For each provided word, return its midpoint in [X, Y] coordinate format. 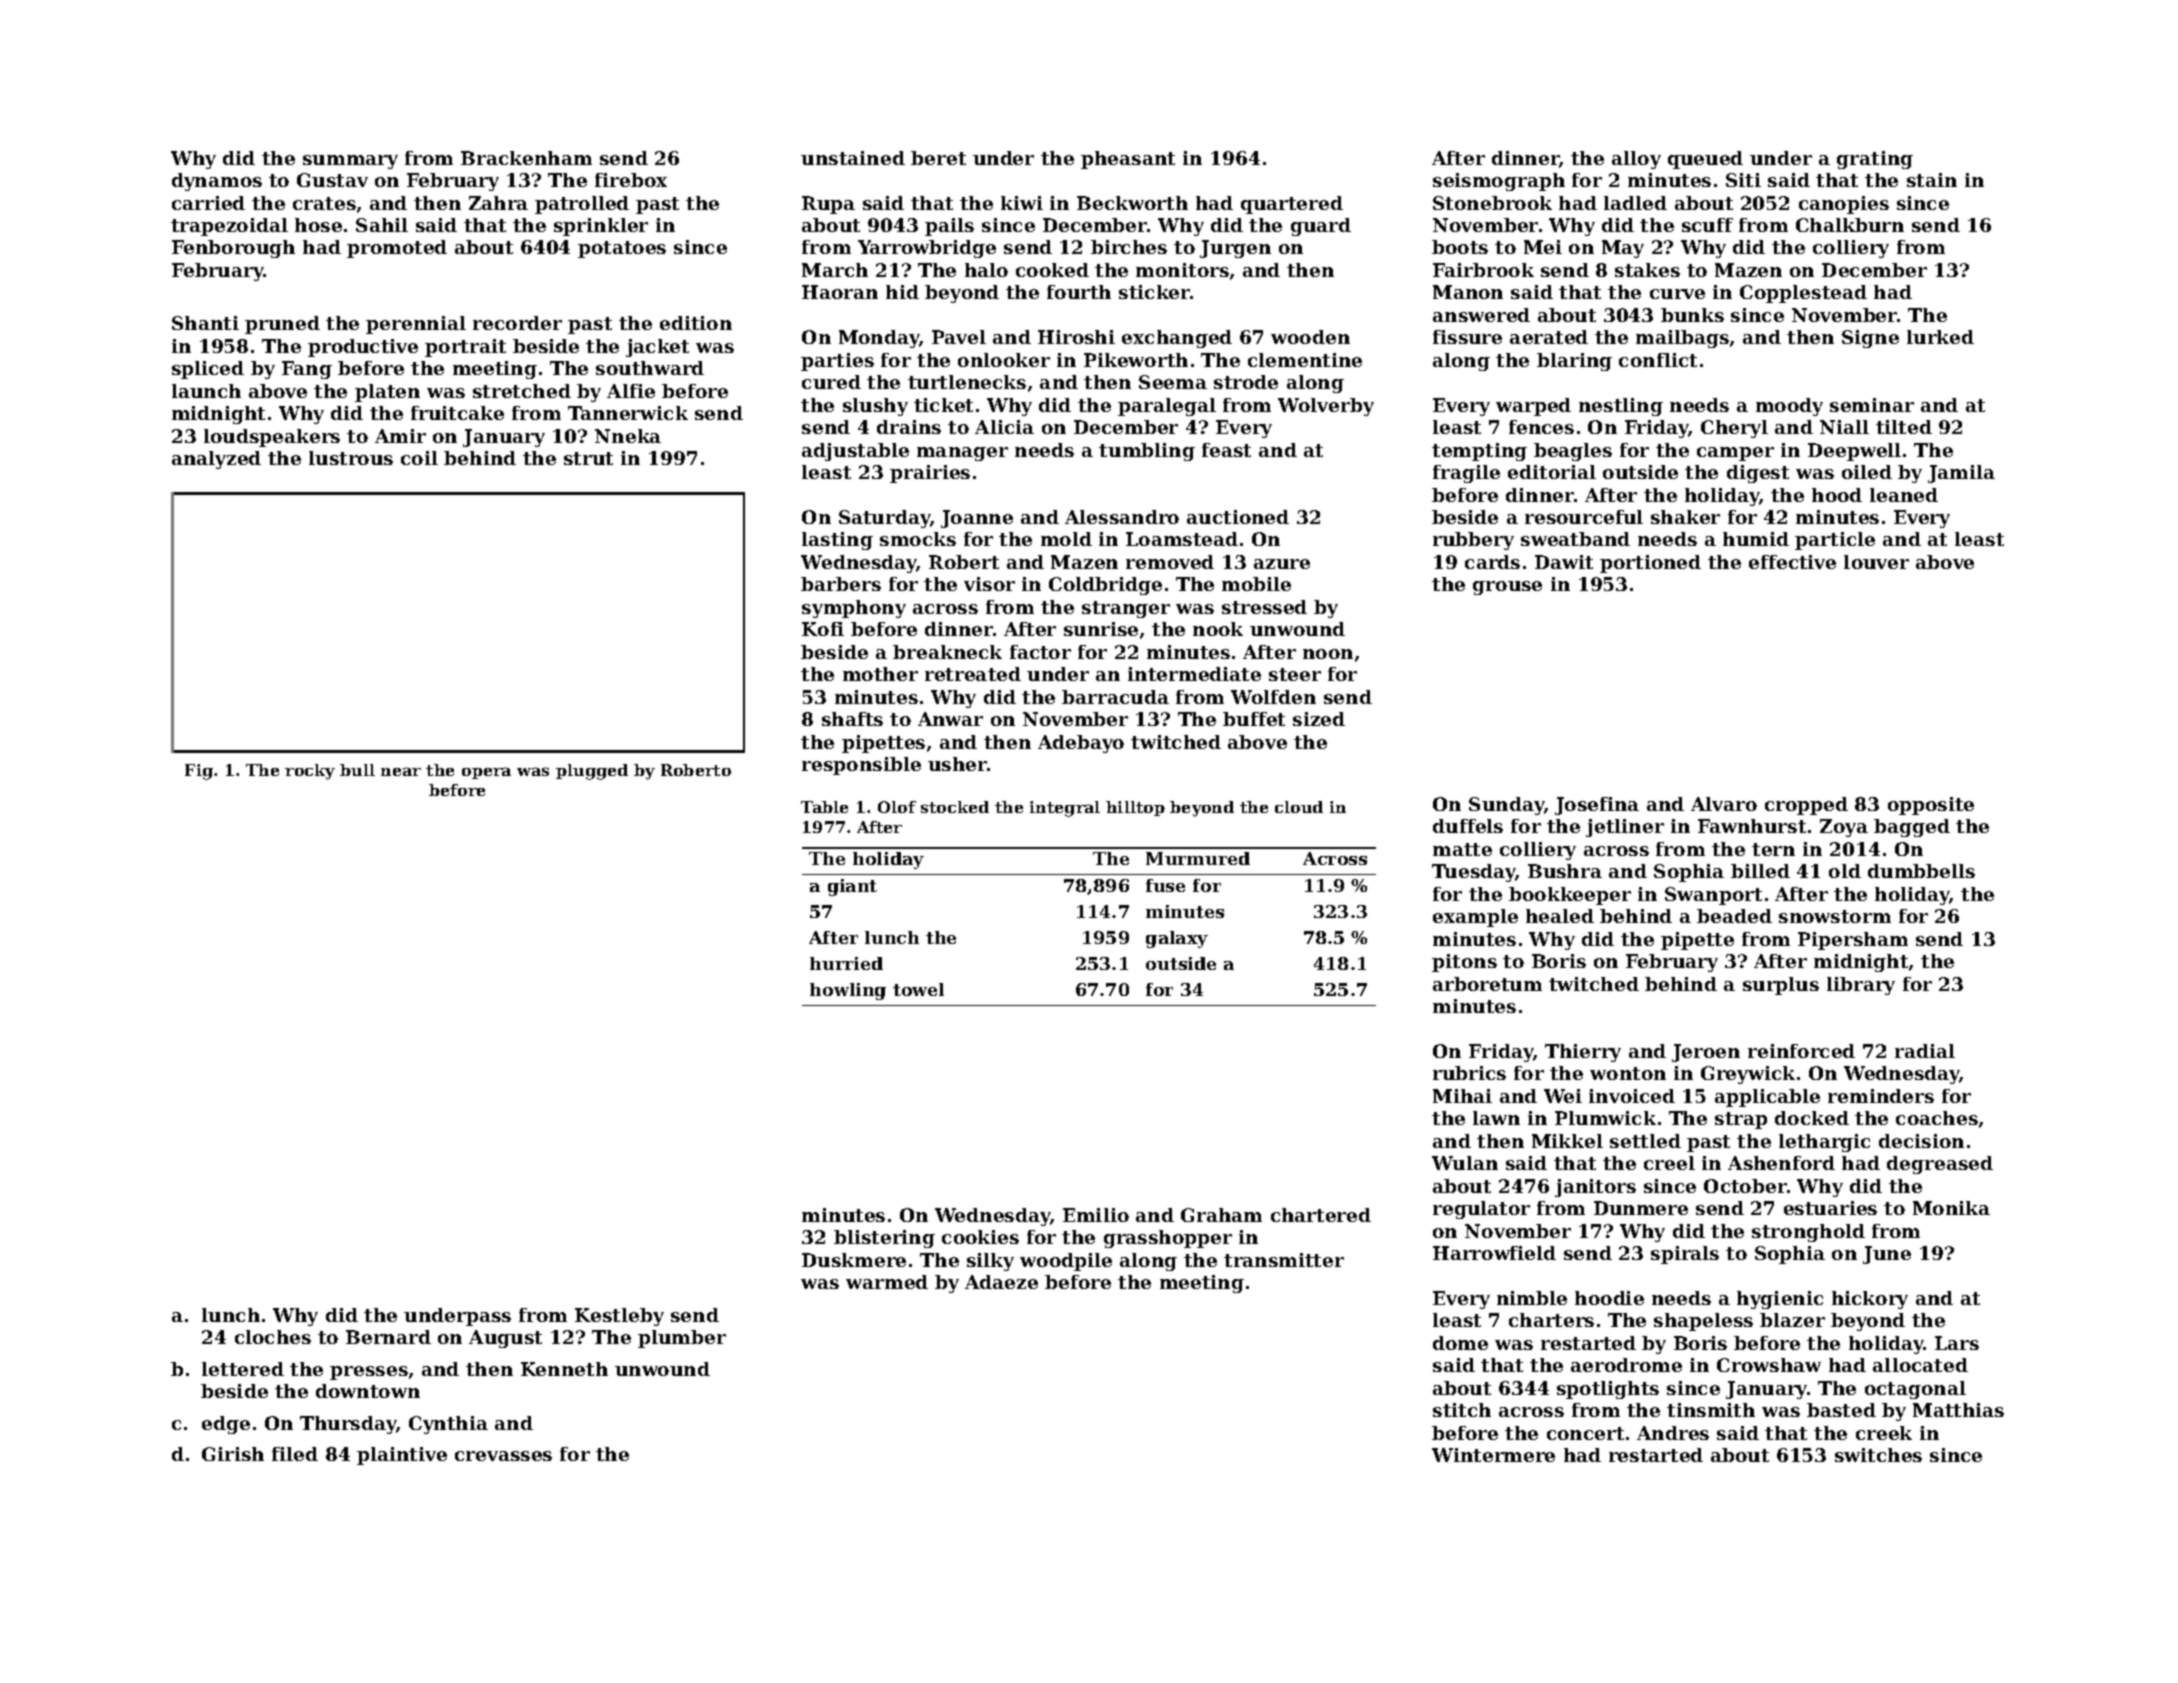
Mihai [1462, 1096]
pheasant [1128, 160]
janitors [1595, 1188]
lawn [1496, 1118]
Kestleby [619, 1317]
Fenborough [233, 249]
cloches [273, 1337]
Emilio [1096, 1215]
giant [852, 887]
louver [1876, 562]
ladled [1635, 203]
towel [918, 989]
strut [588, 458]
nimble [1532, 1298]
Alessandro [1122, 517]
